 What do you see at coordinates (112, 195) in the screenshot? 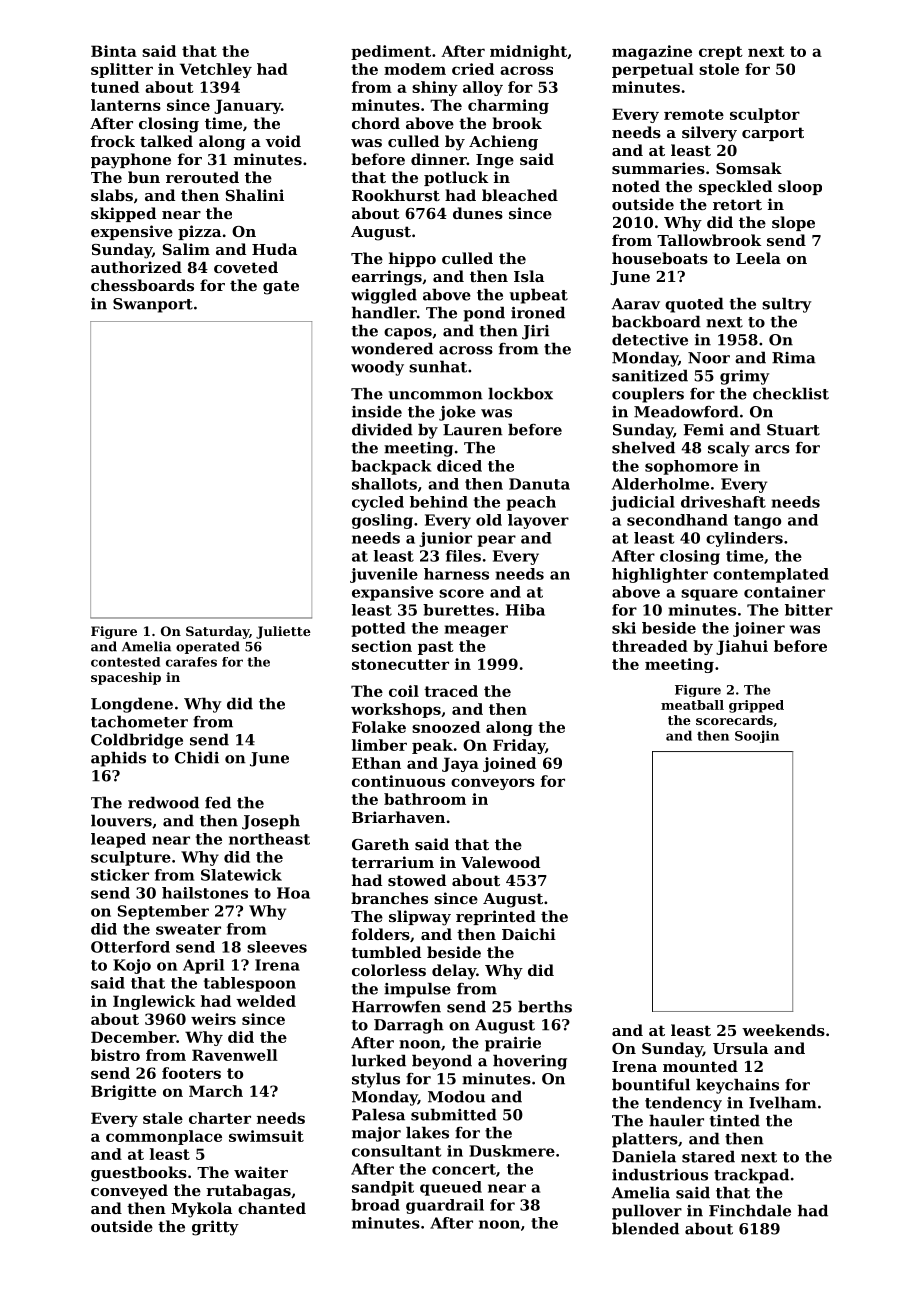
I see `slabs` at bounding box center [112, 195].
